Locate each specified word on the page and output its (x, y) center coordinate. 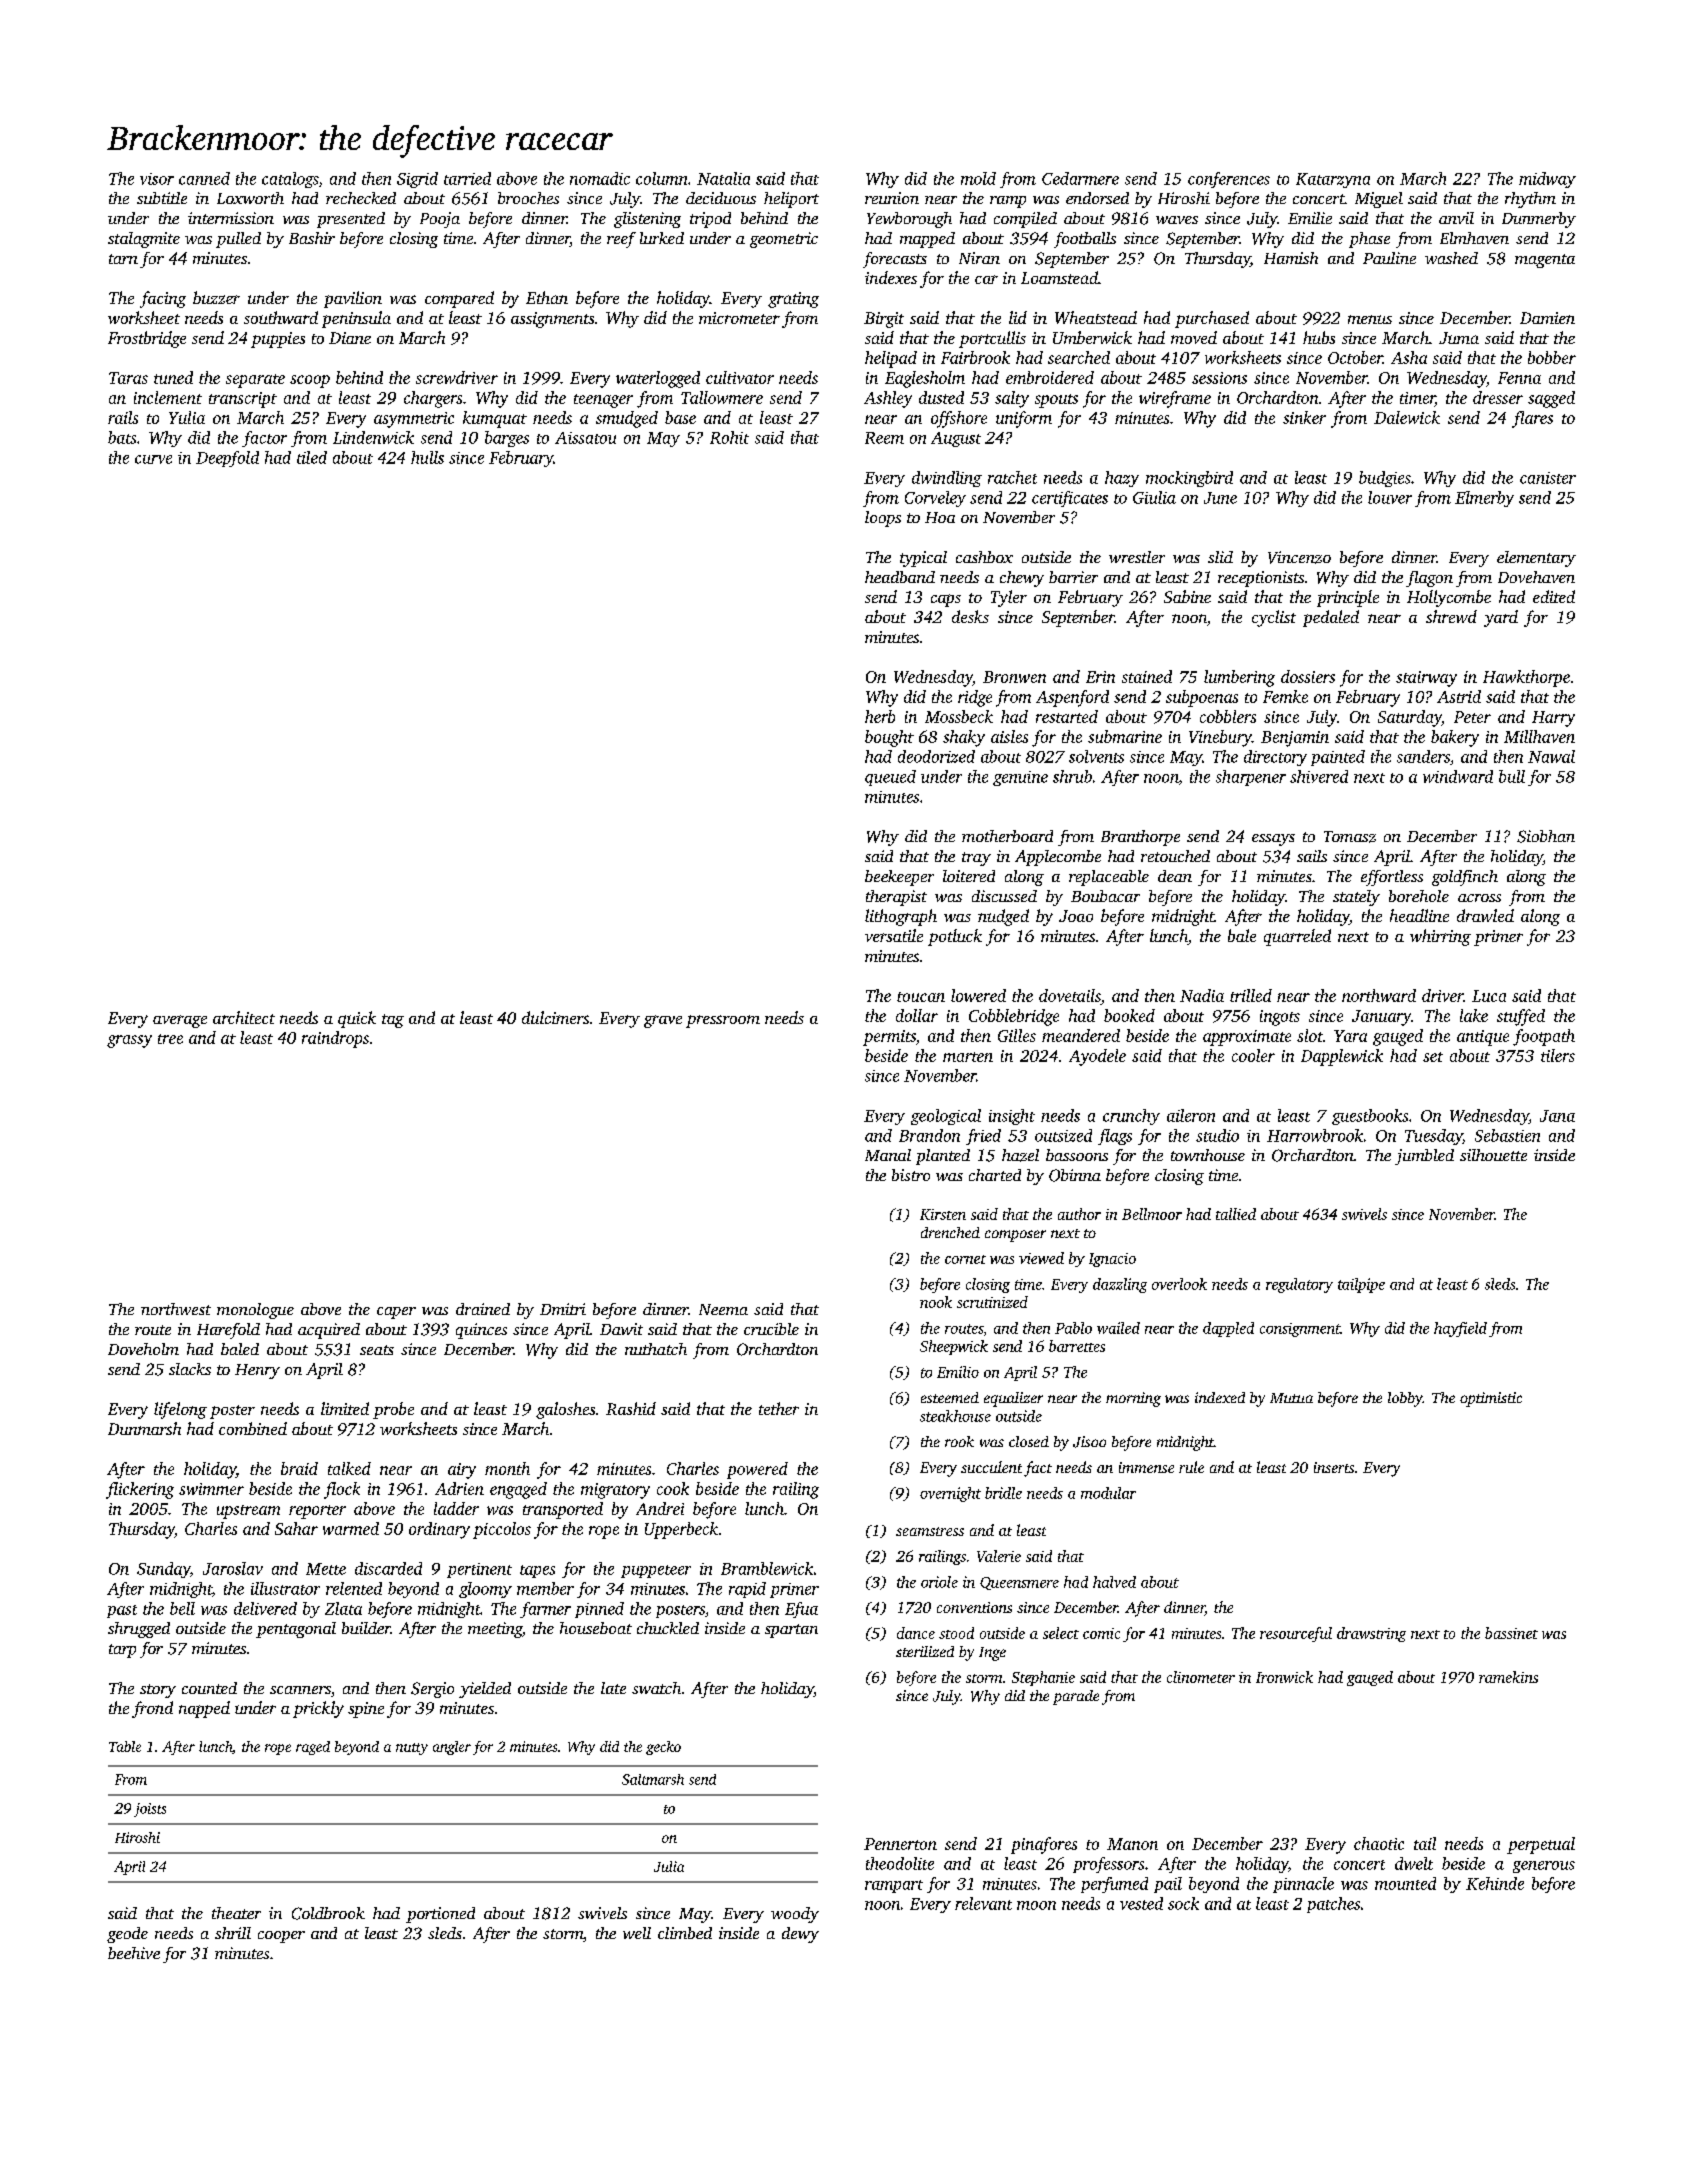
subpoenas (1202, 698)
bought (889, 738)
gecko (663, 1748)
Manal (888, 1155)
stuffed (1521, 1017)
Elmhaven (1474, 238)
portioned (440, 1915)
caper (396, 1313)
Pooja (440, 220)
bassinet (1511, 1633)
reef (621, 240)
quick (357, 1019)
